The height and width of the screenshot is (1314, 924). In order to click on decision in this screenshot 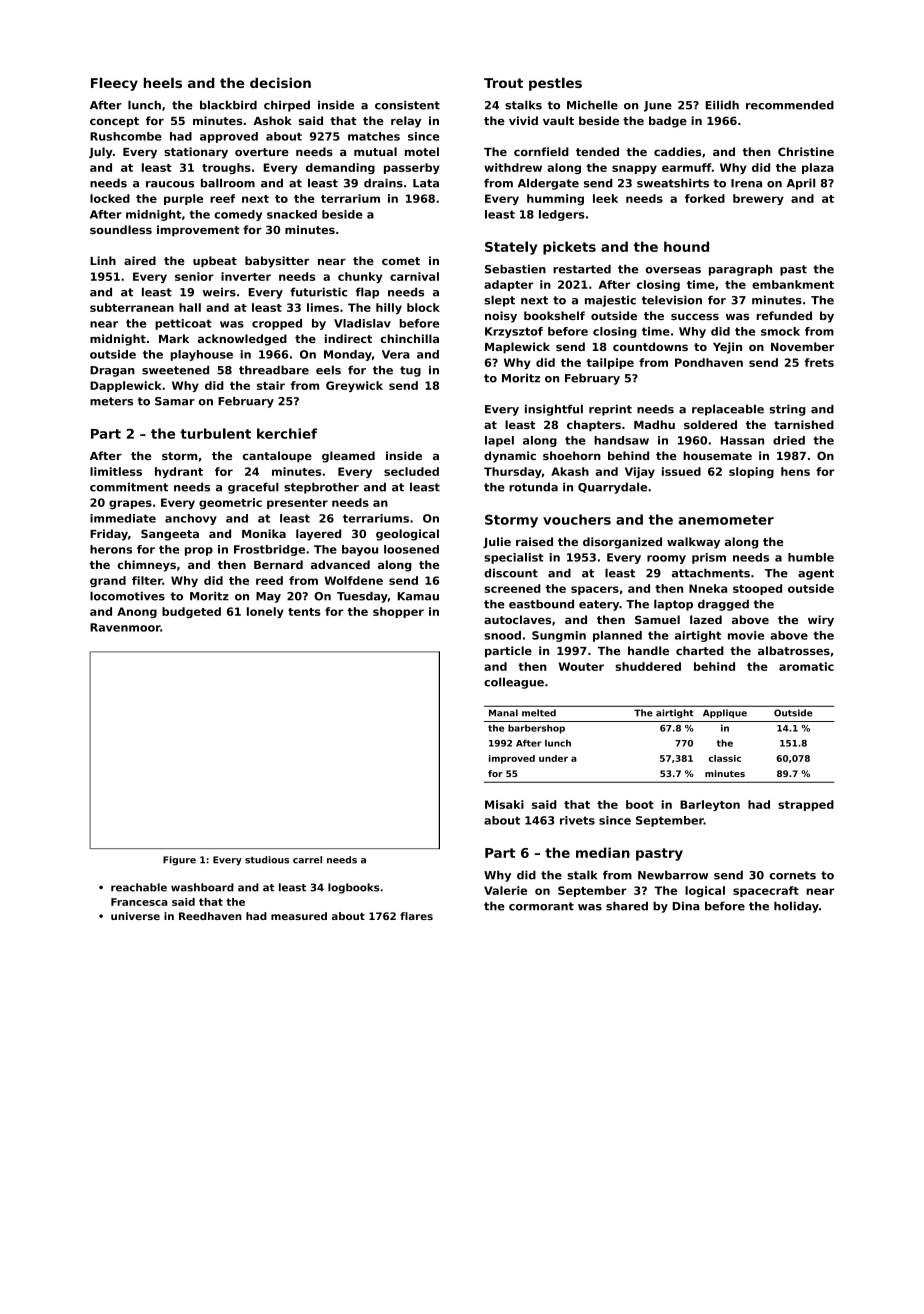, I will do `click(280, 83)`.
